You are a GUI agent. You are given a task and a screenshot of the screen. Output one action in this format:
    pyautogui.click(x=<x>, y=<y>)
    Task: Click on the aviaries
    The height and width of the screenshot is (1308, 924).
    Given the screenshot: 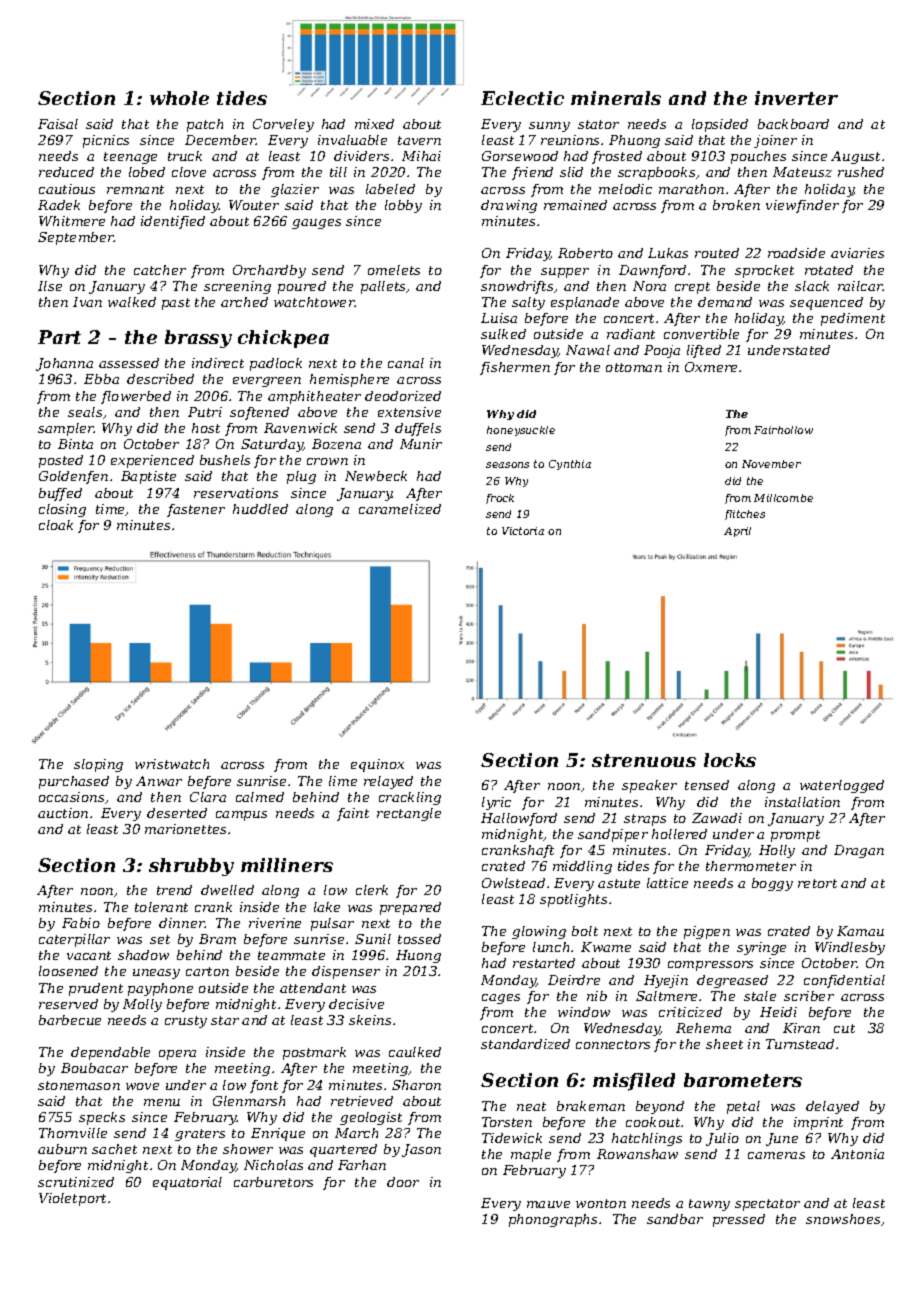 What is the action you would take?
    pyautogui.click(x=857, y=253)
